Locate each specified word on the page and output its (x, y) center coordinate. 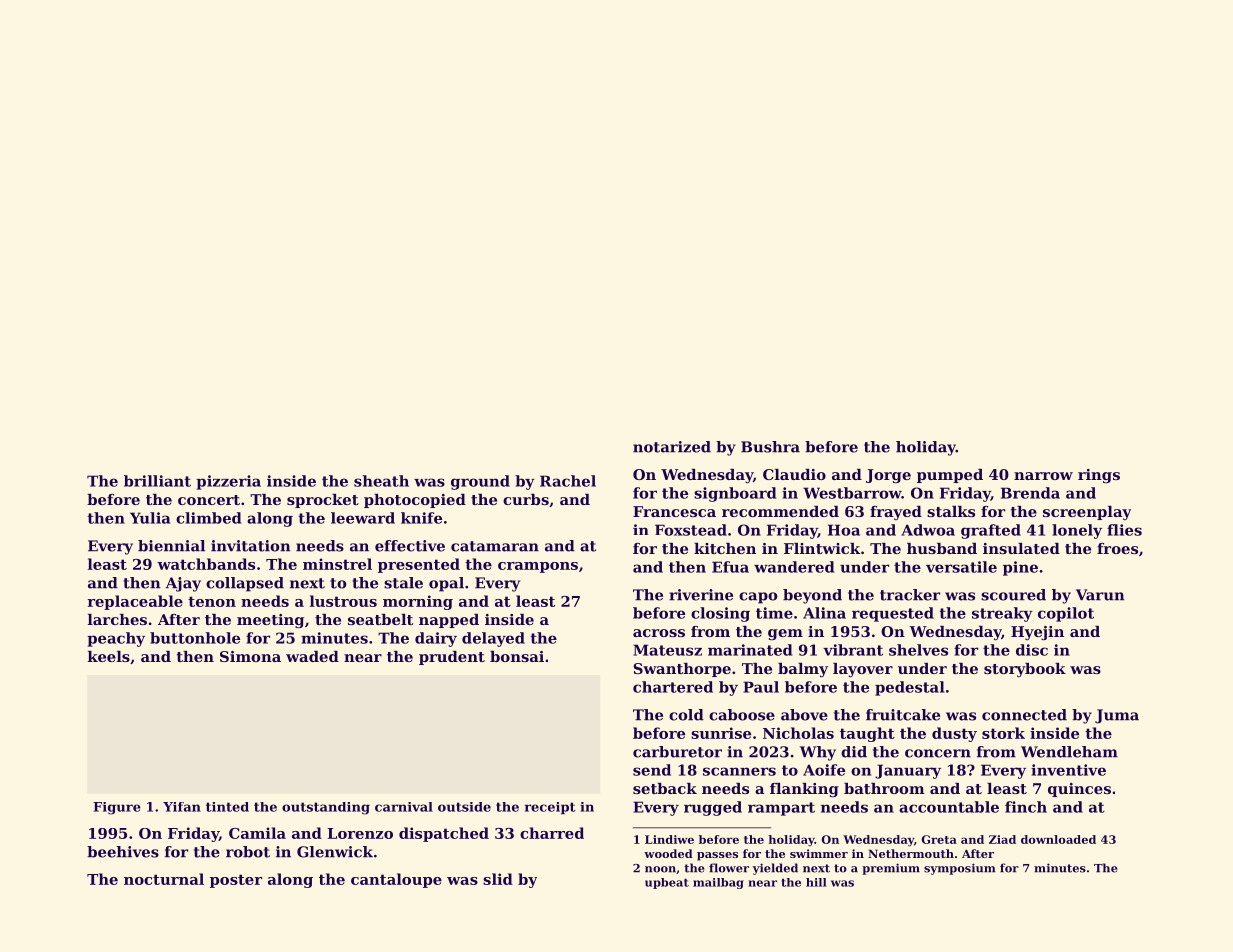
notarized (672, 447)
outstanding (326, 808)
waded (312, 656)
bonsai (517, 656)
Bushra (770, 447)
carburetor (677, 752)
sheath (381, 481)
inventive (1068, 770)
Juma (1117, 716)
